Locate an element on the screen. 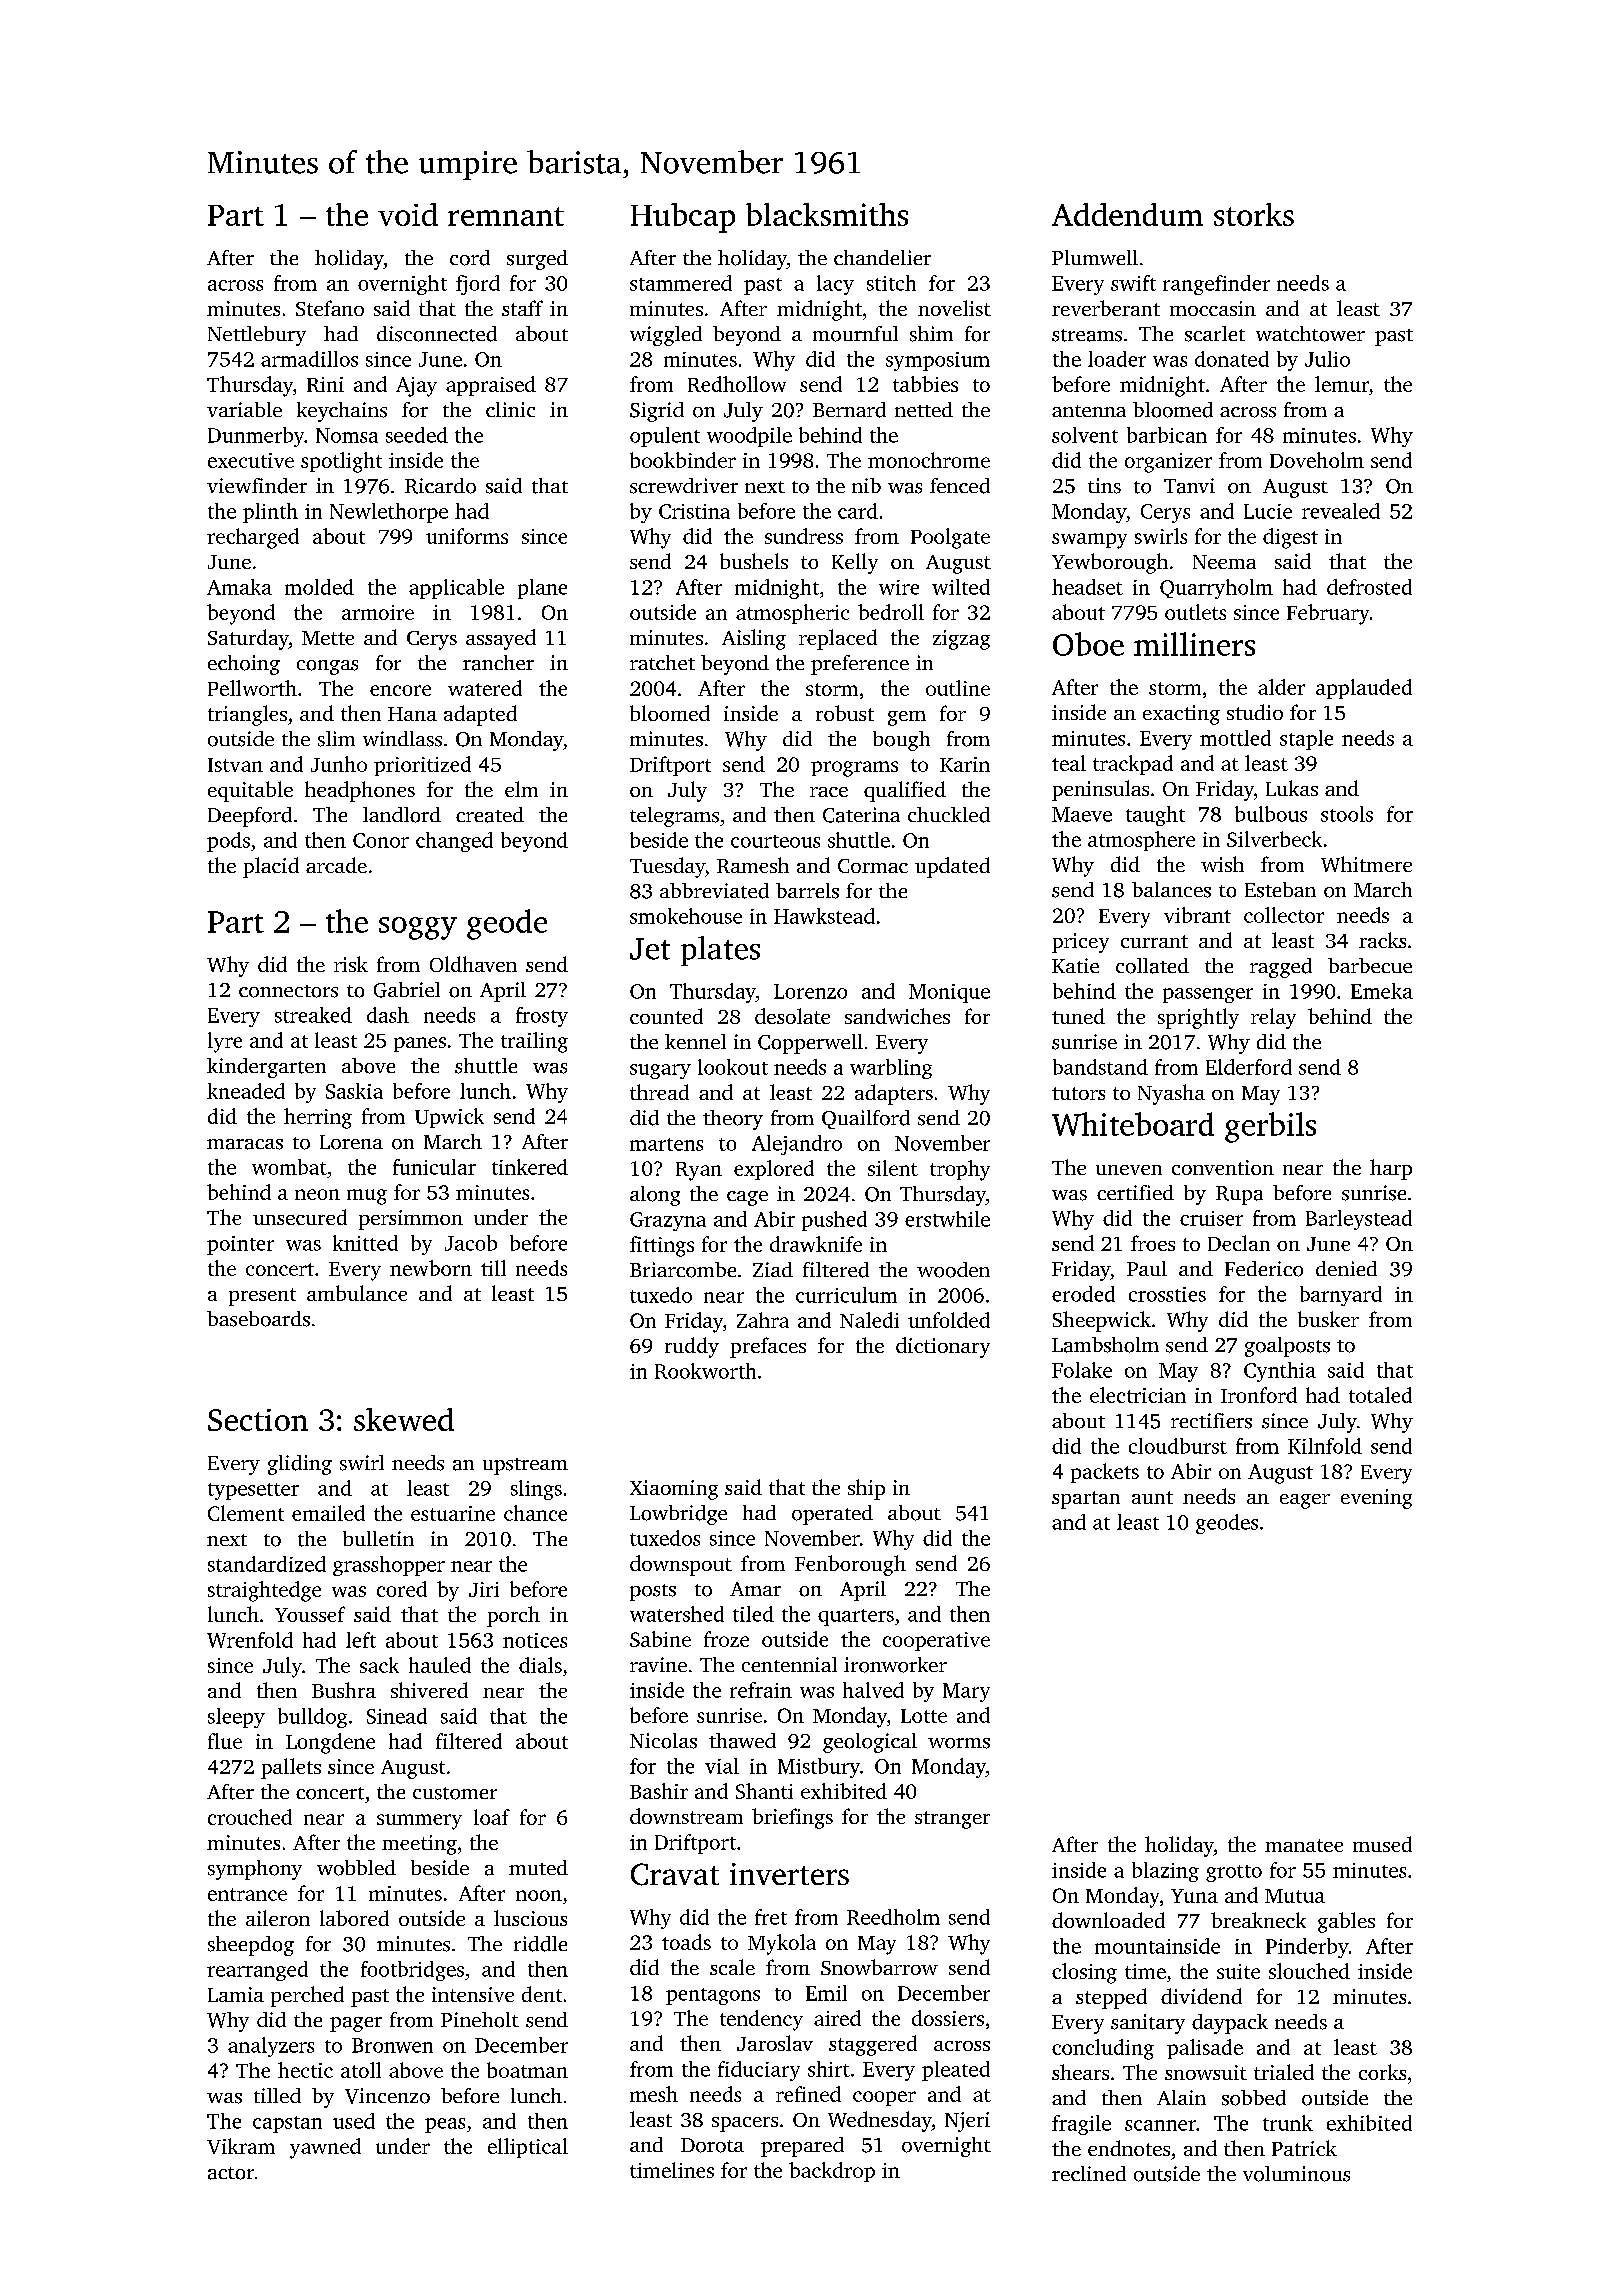 This screenshot has height=2292, width=1620. Oldhaven is located at coordinates (473, 964).
